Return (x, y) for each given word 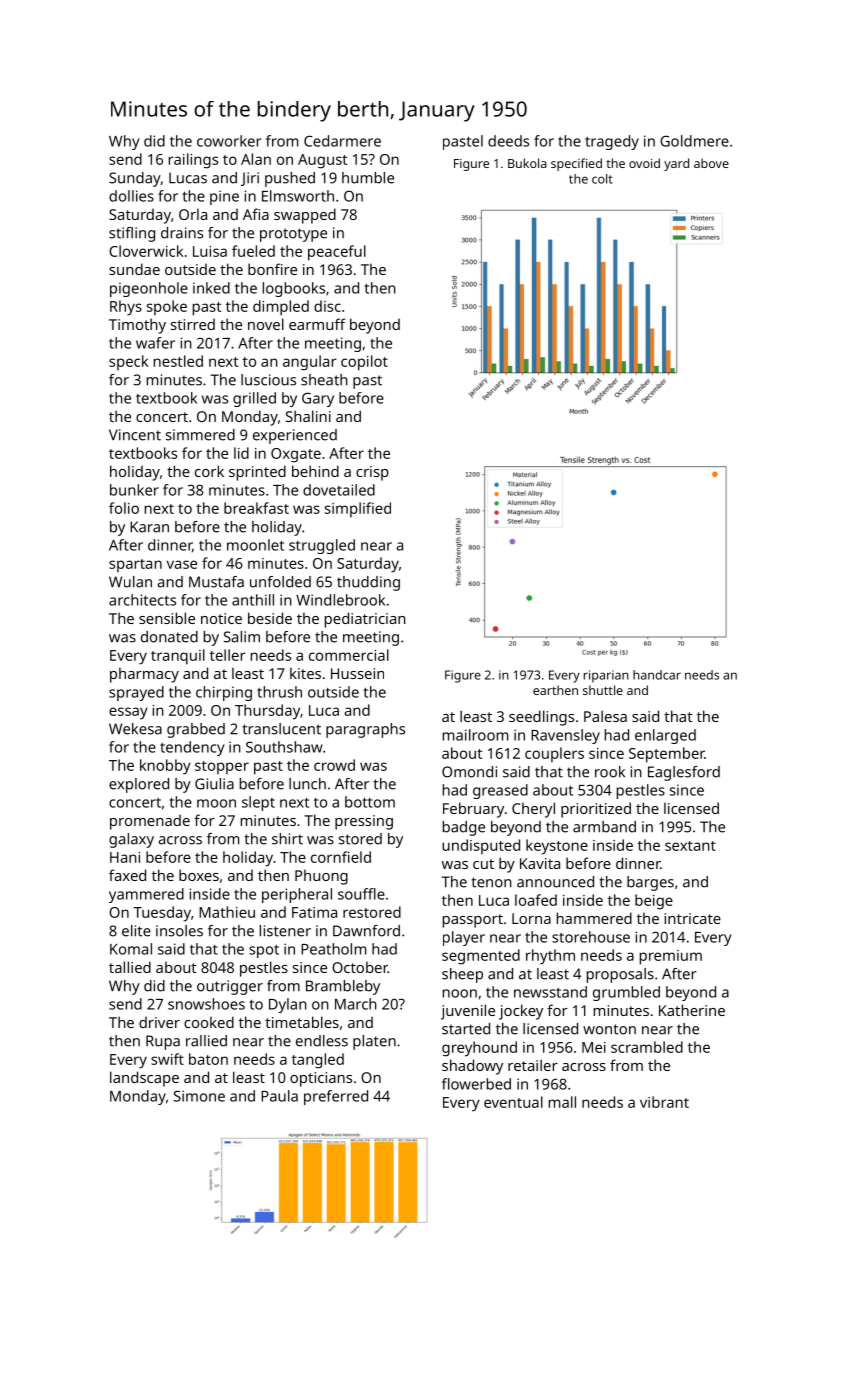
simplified (358, 509)
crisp (372, 473)
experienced (295, 436)
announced (555, 882)
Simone (199, 1096)
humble (368, 178)
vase (182, 564)
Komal (131, 949)
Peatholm (333, 949)
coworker (229, 141)
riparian (606, 676)
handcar (657, 675)
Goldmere (694, 141)
